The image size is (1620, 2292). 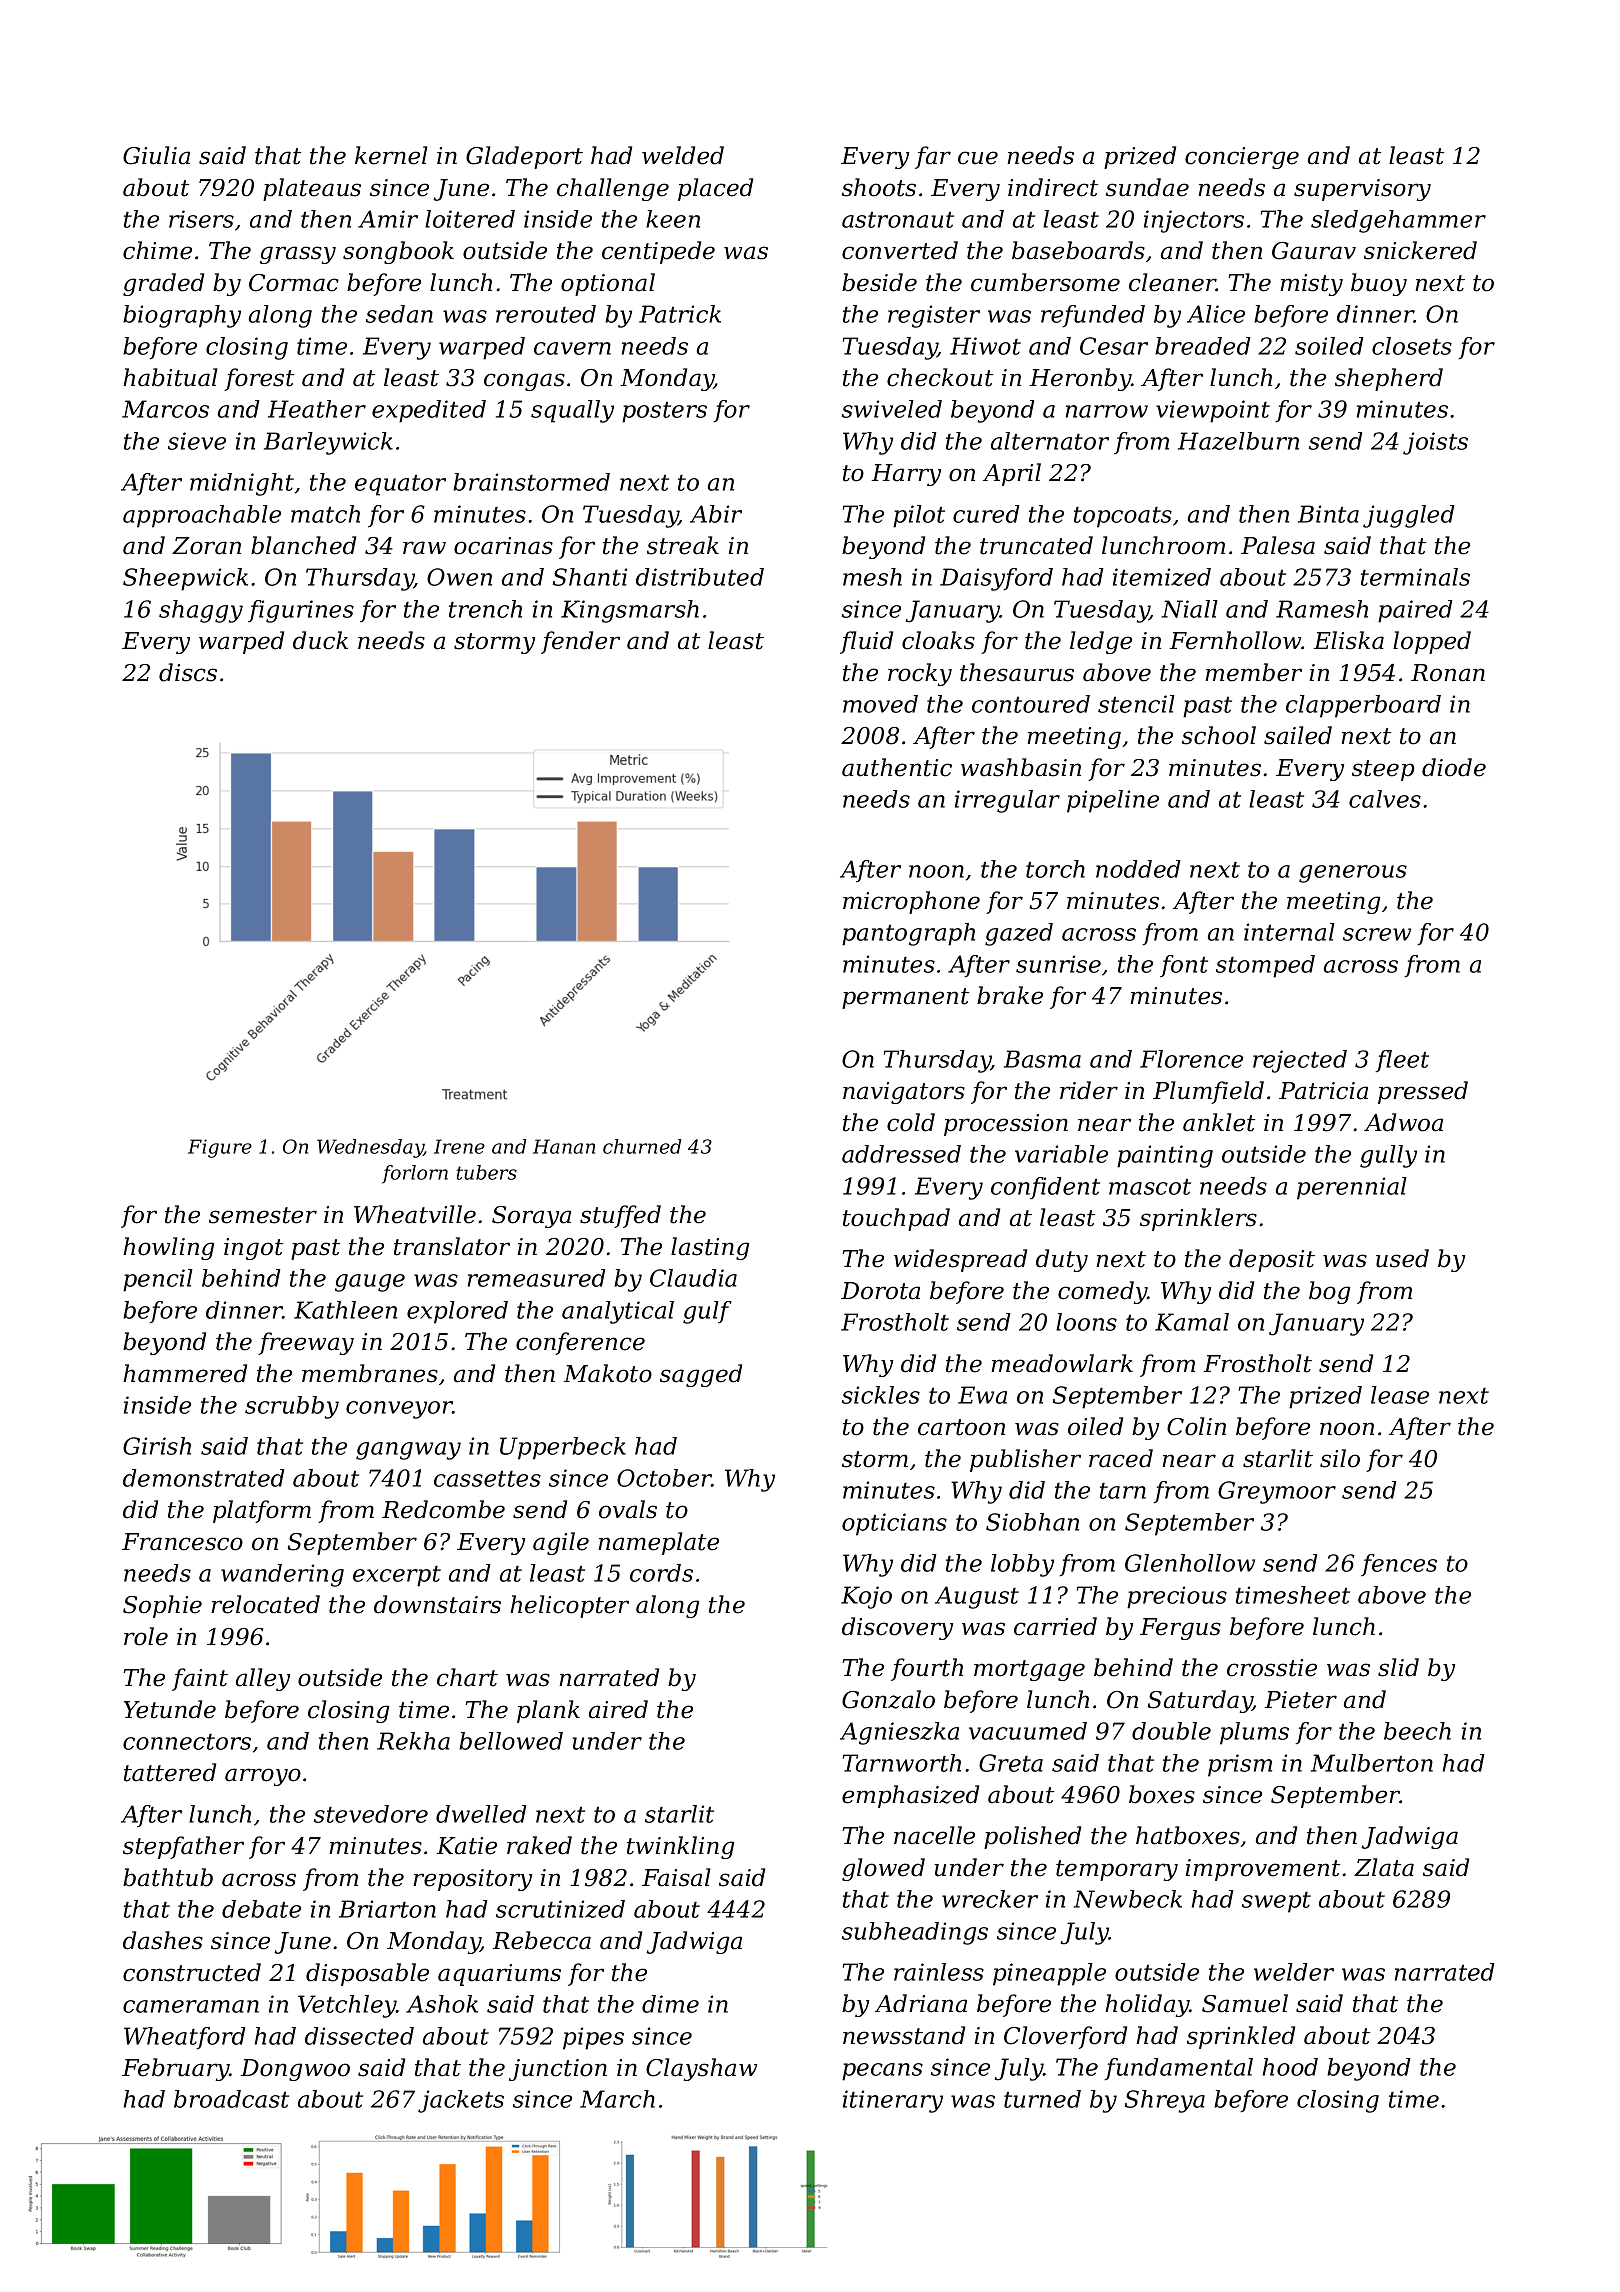 I want to click on screw, so click(x=1377, y=934).
